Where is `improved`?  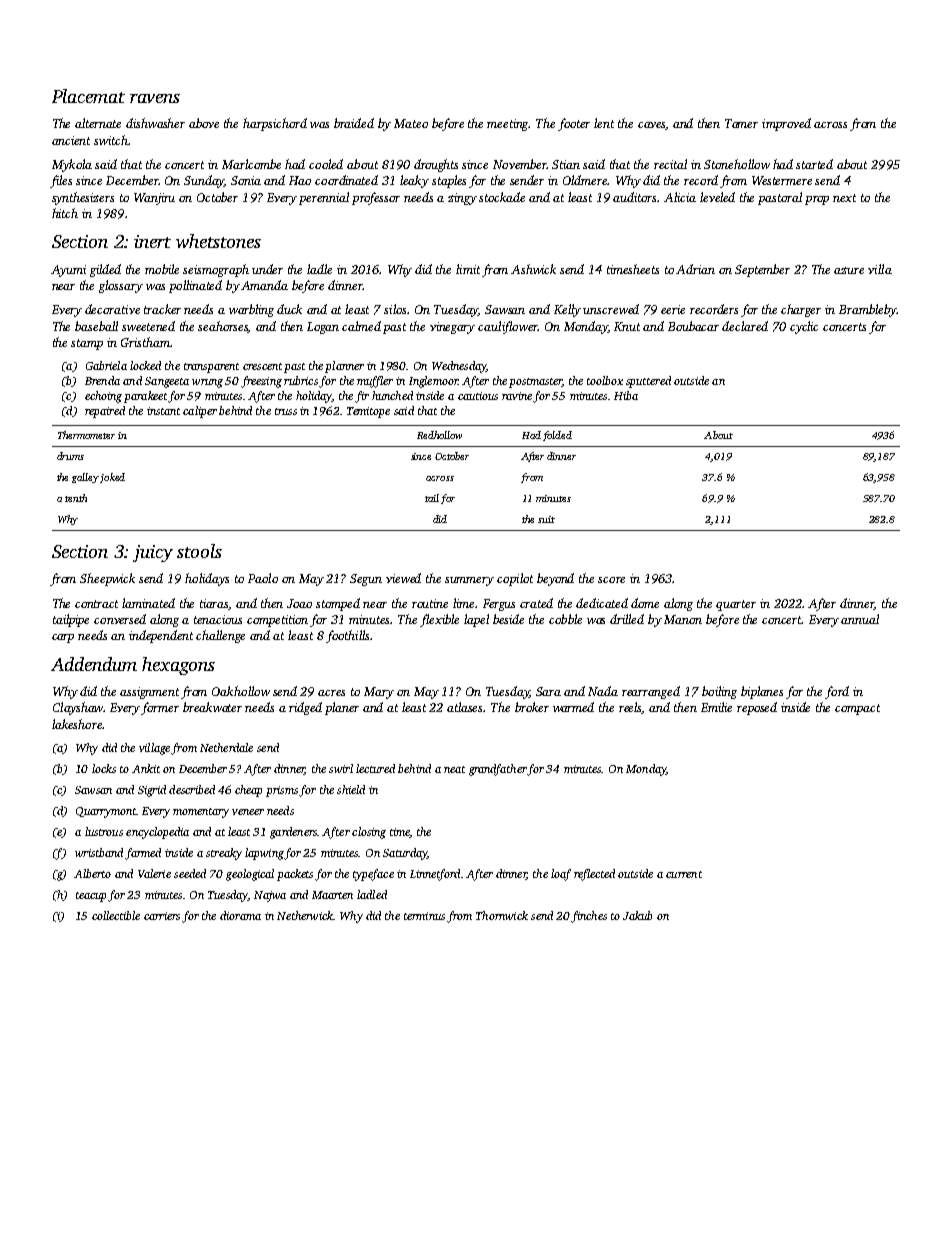
improved is located at coordinates (786, 124).
